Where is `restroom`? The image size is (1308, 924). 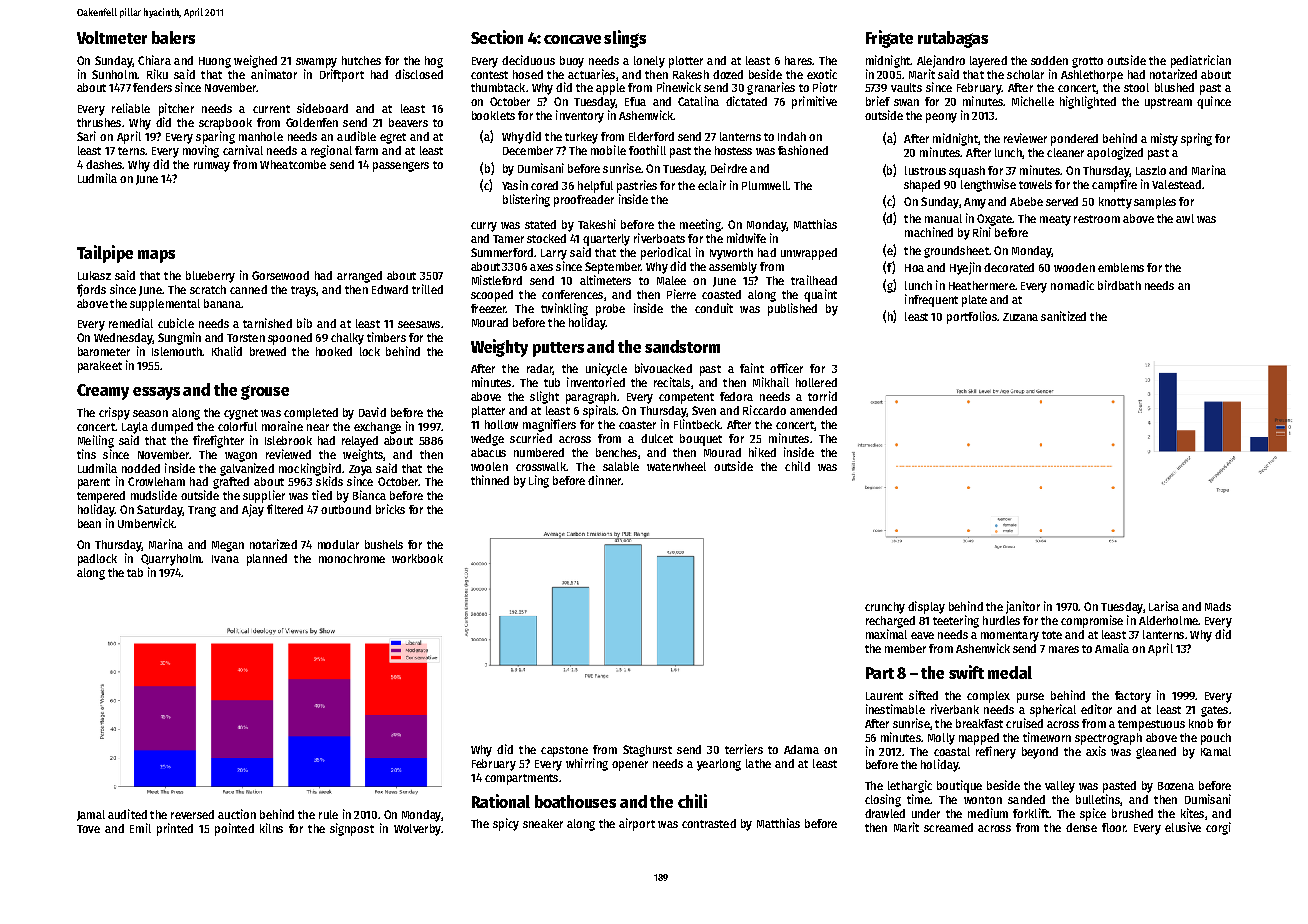 restroom is located at coordinates (1097, 219).
